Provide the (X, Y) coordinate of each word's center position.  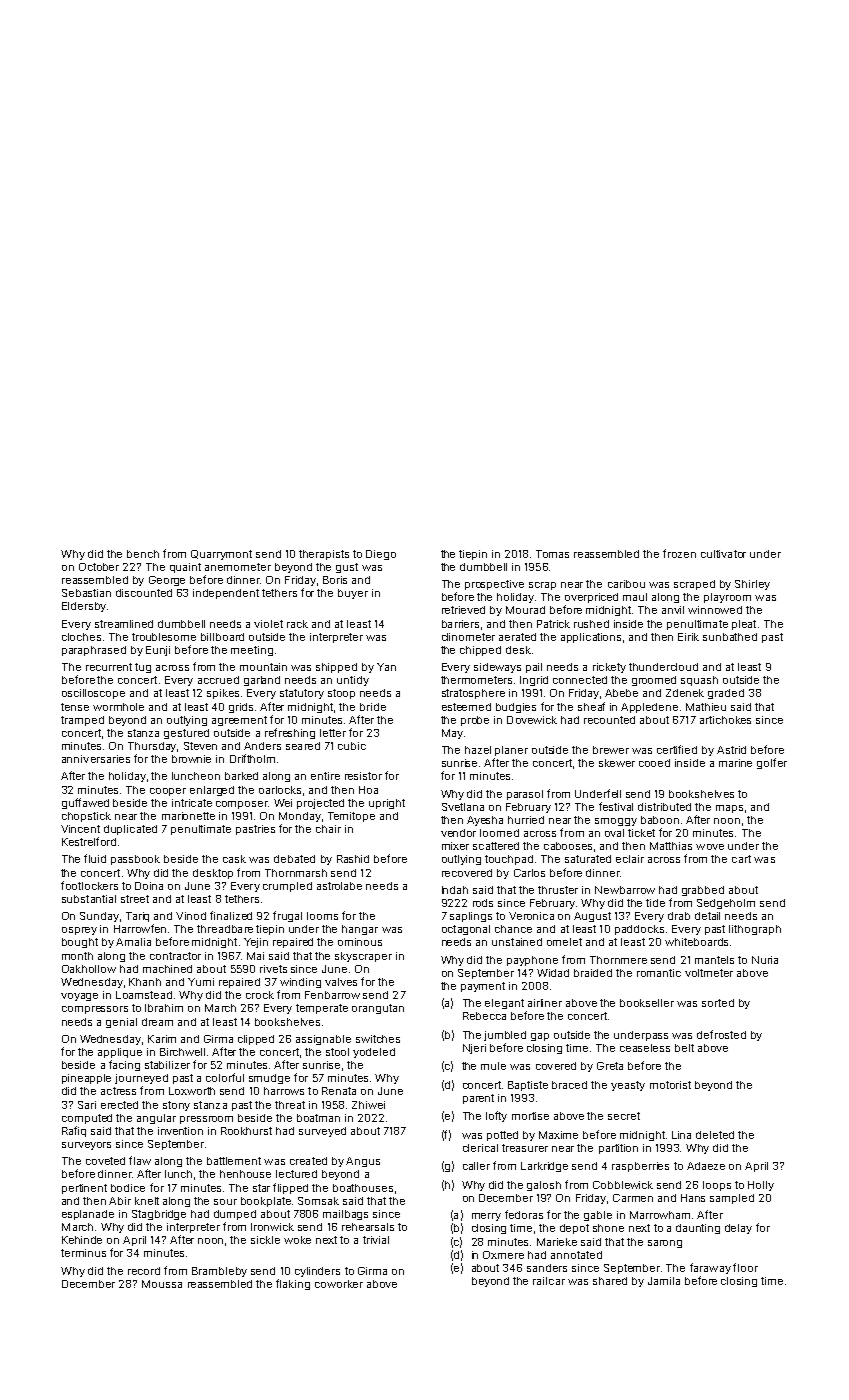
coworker (339, 1284)
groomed (654, 681)
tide (655, 903)
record (144, 1271)
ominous (360, 942)
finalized (231, 915)
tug (143, 668)
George (167, 581)
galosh (544, 1186)
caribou (626, 584)
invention (180, 1131)
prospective (494, 585)
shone (608, 1228)
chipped (480, 651)
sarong (665, 1244)
